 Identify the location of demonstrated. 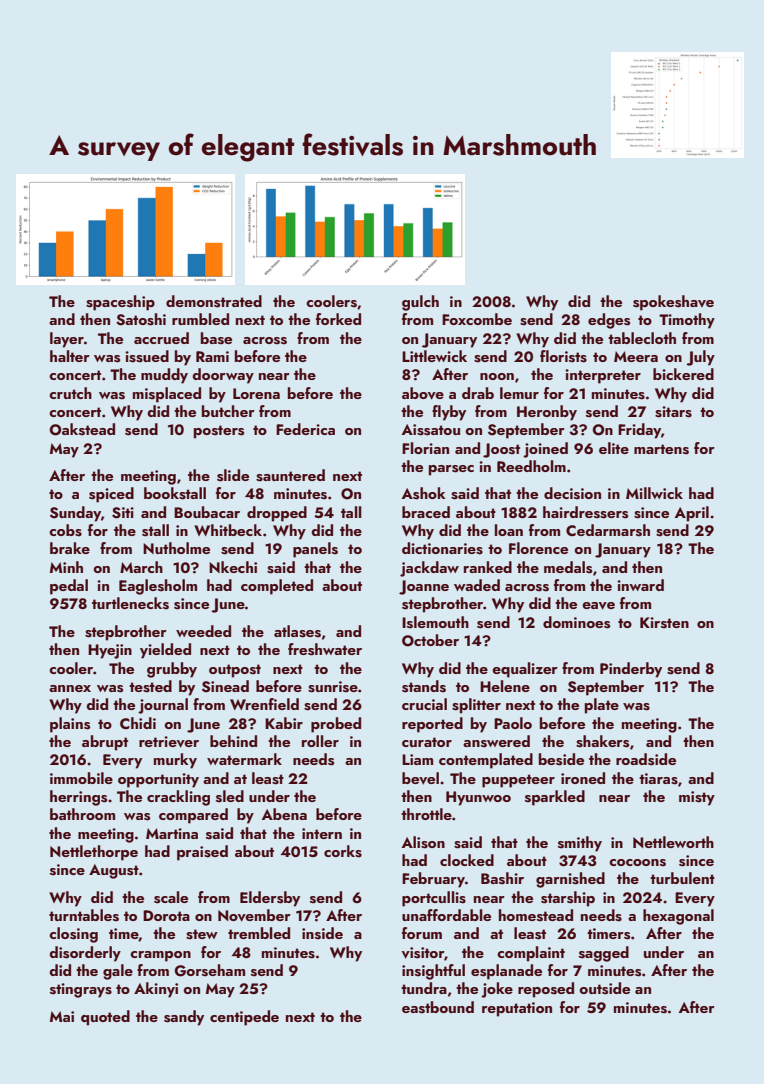
(214, 301).
